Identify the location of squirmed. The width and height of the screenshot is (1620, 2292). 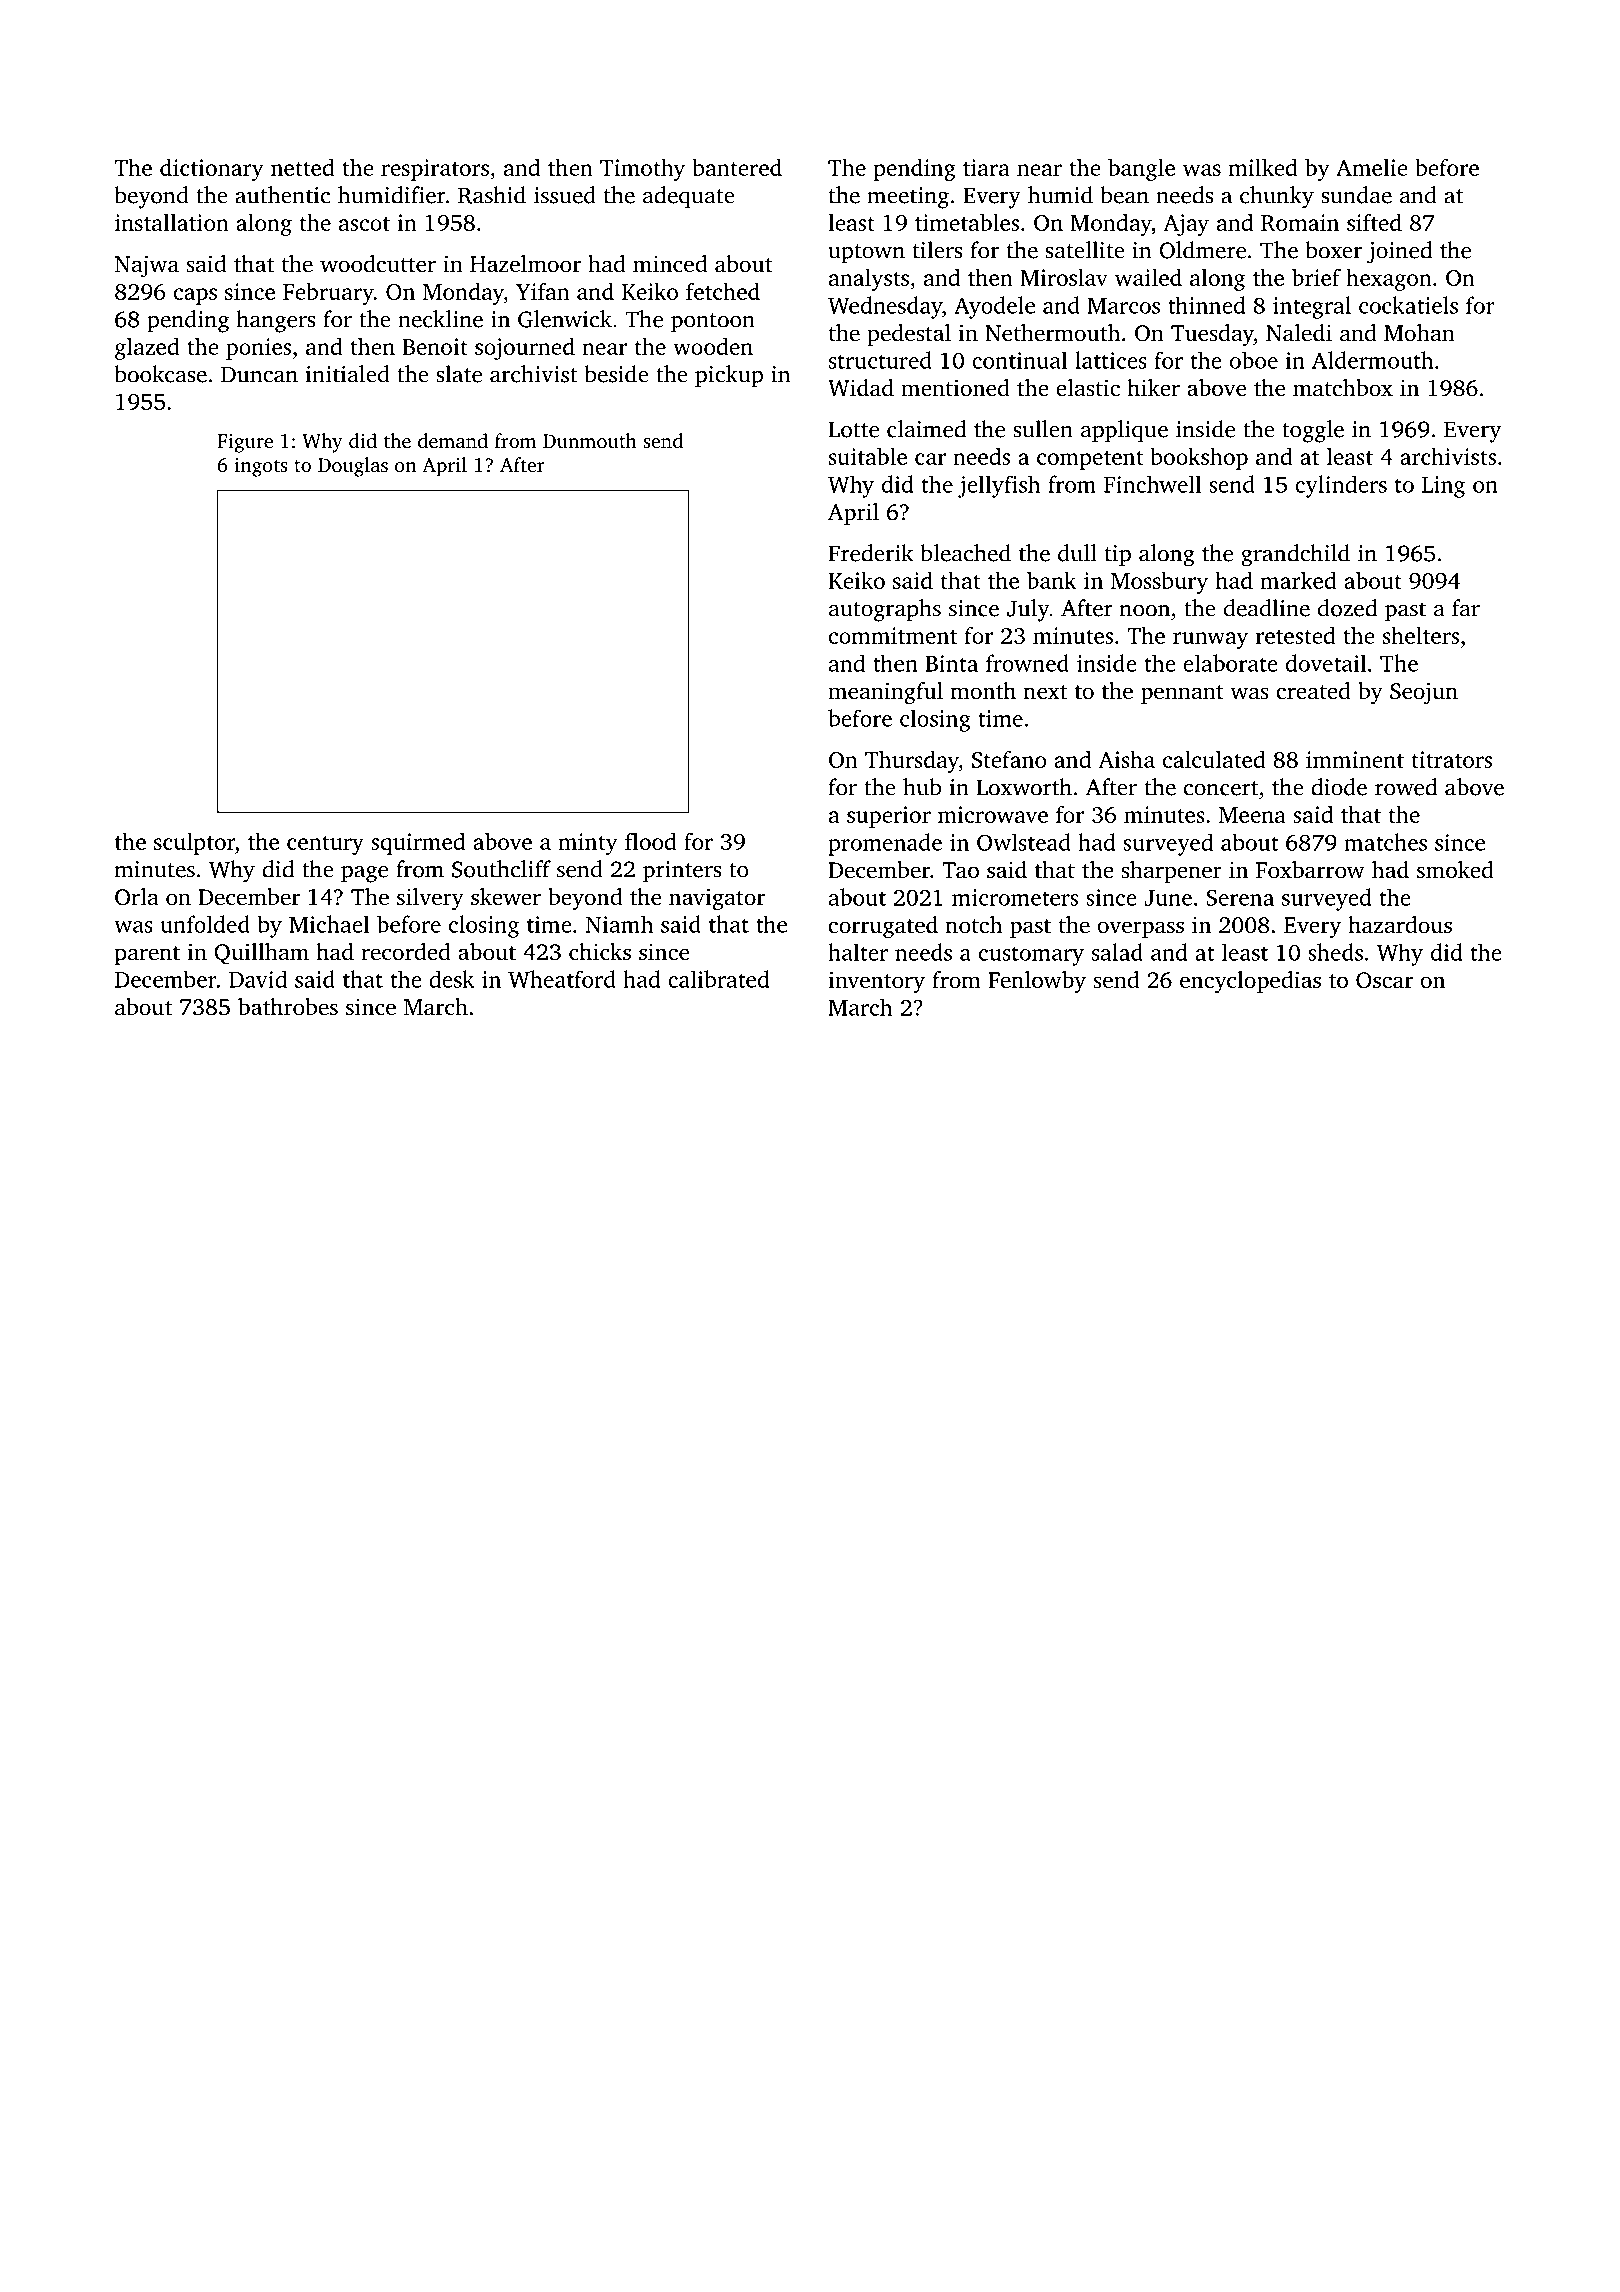
(418, 844).
